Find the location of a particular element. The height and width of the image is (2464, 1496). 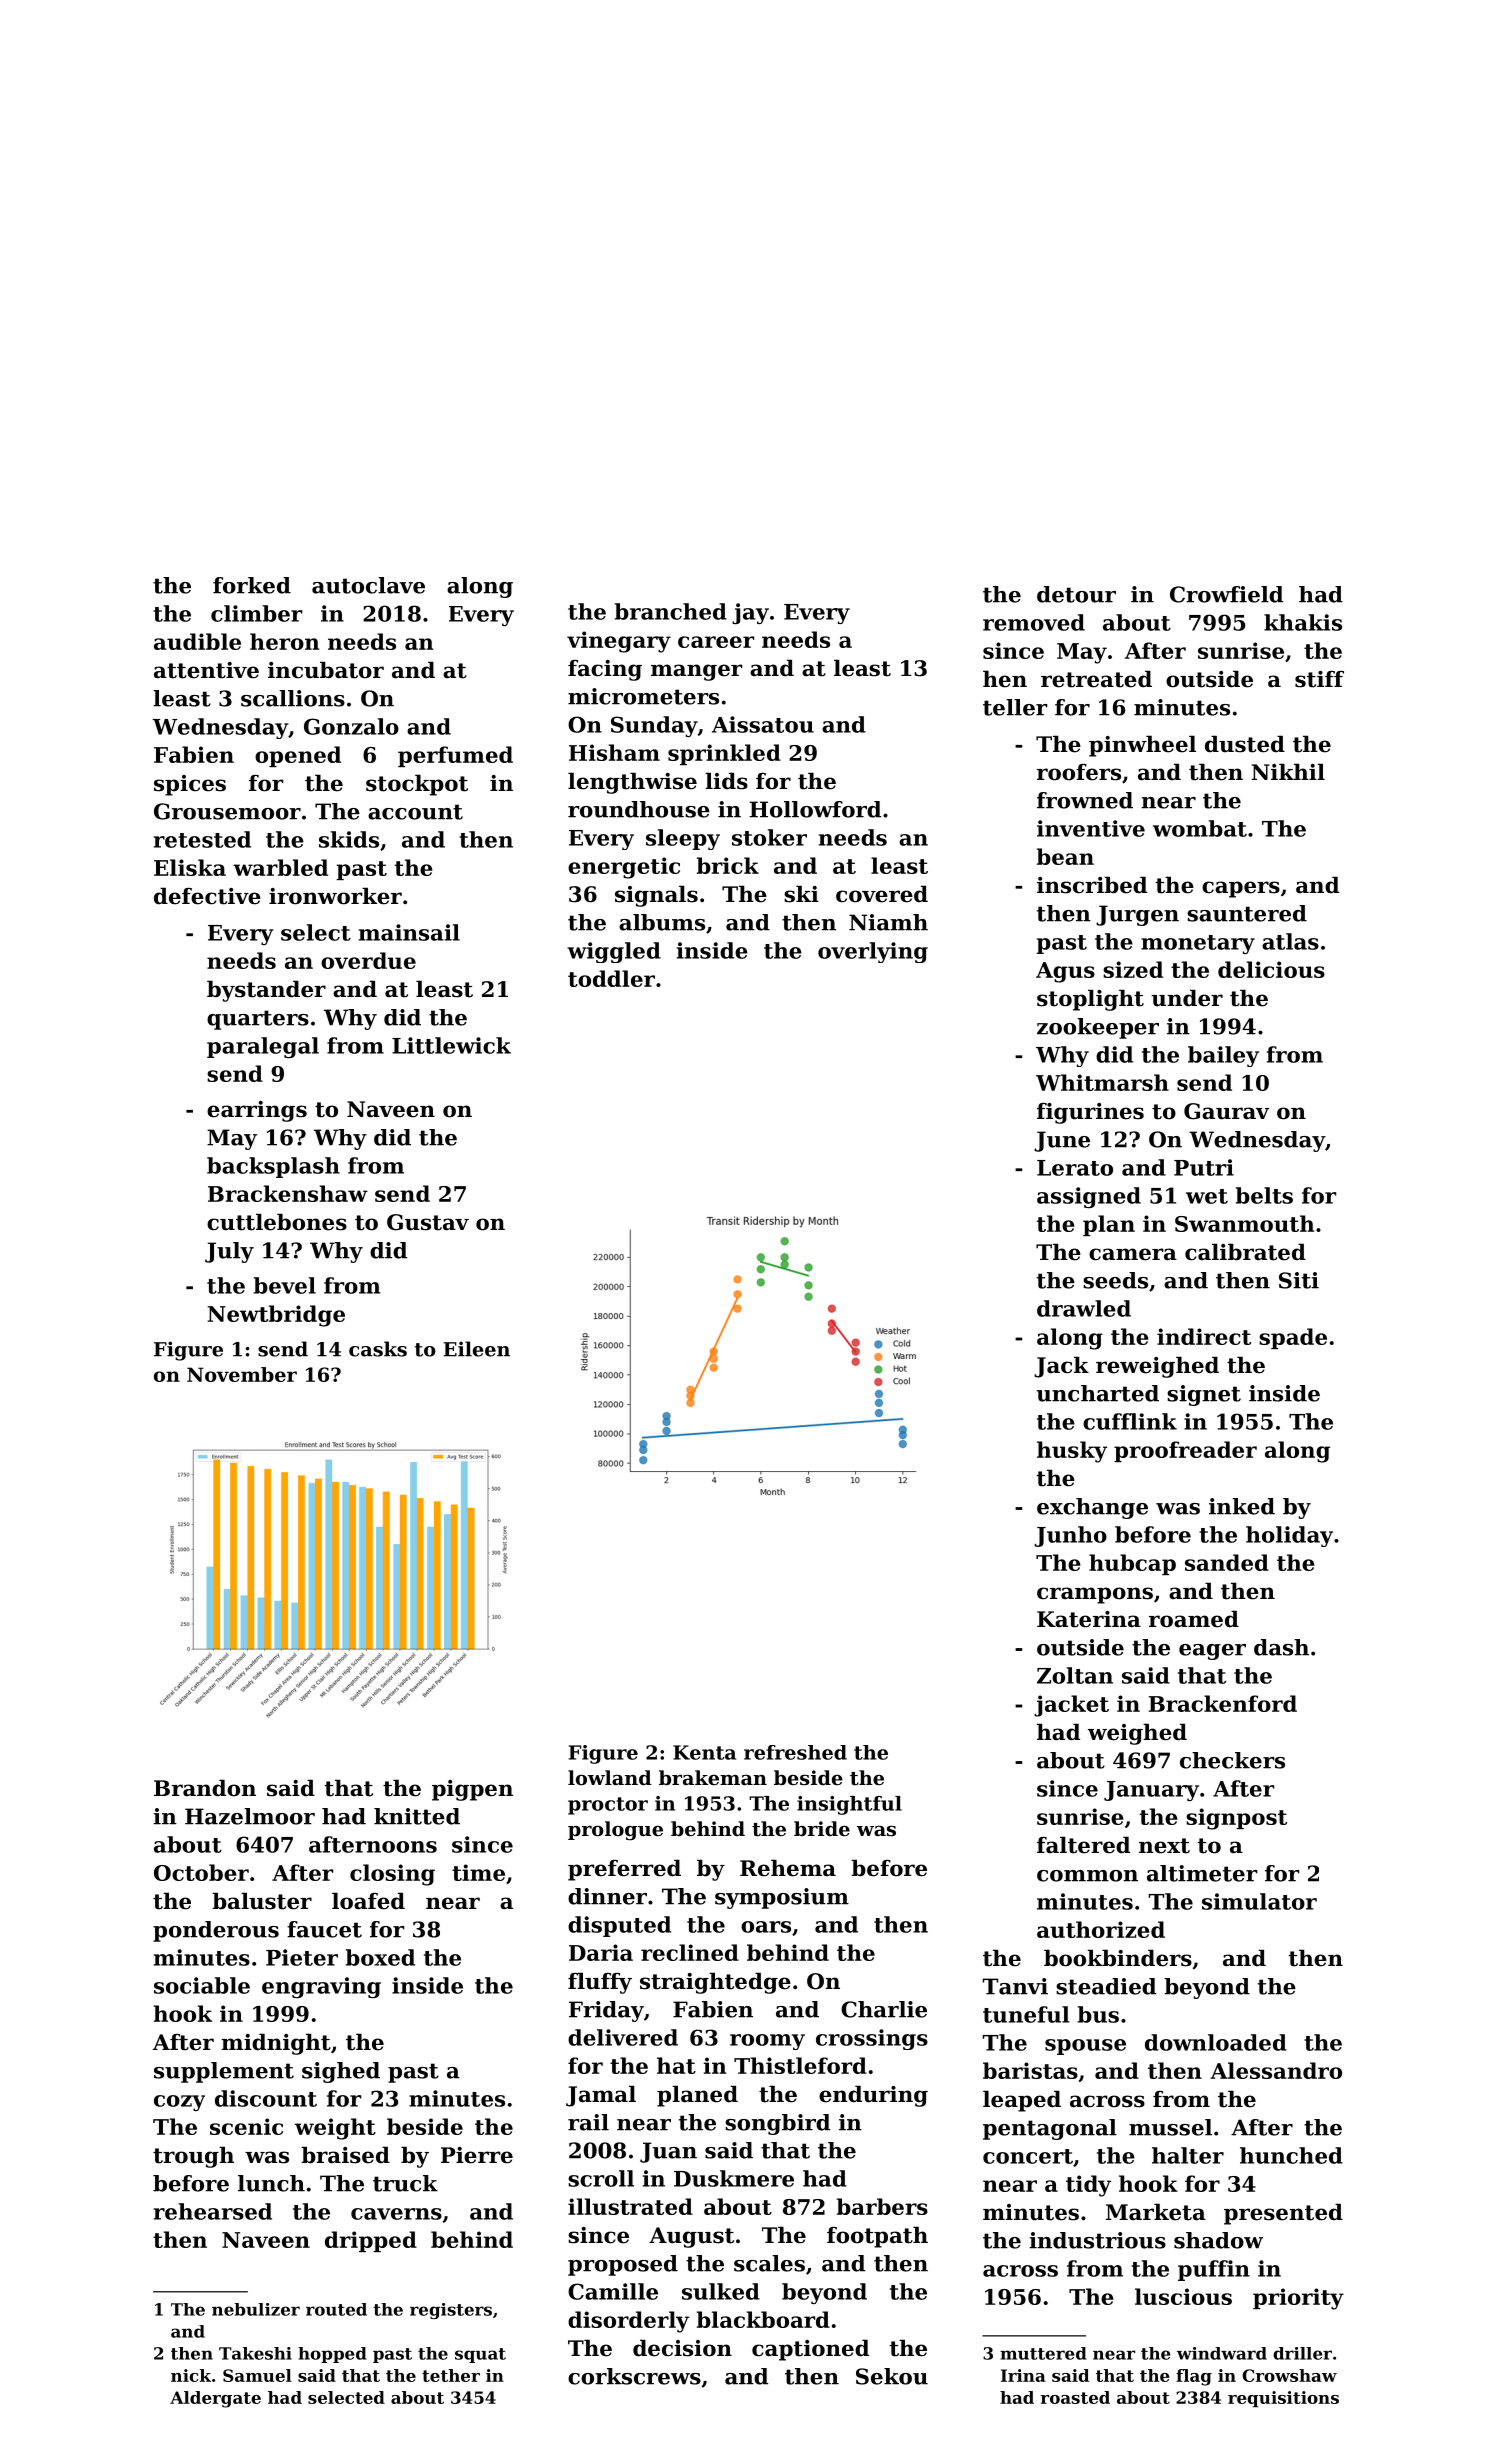

signpost is located at coordinates (1236, 1819).
